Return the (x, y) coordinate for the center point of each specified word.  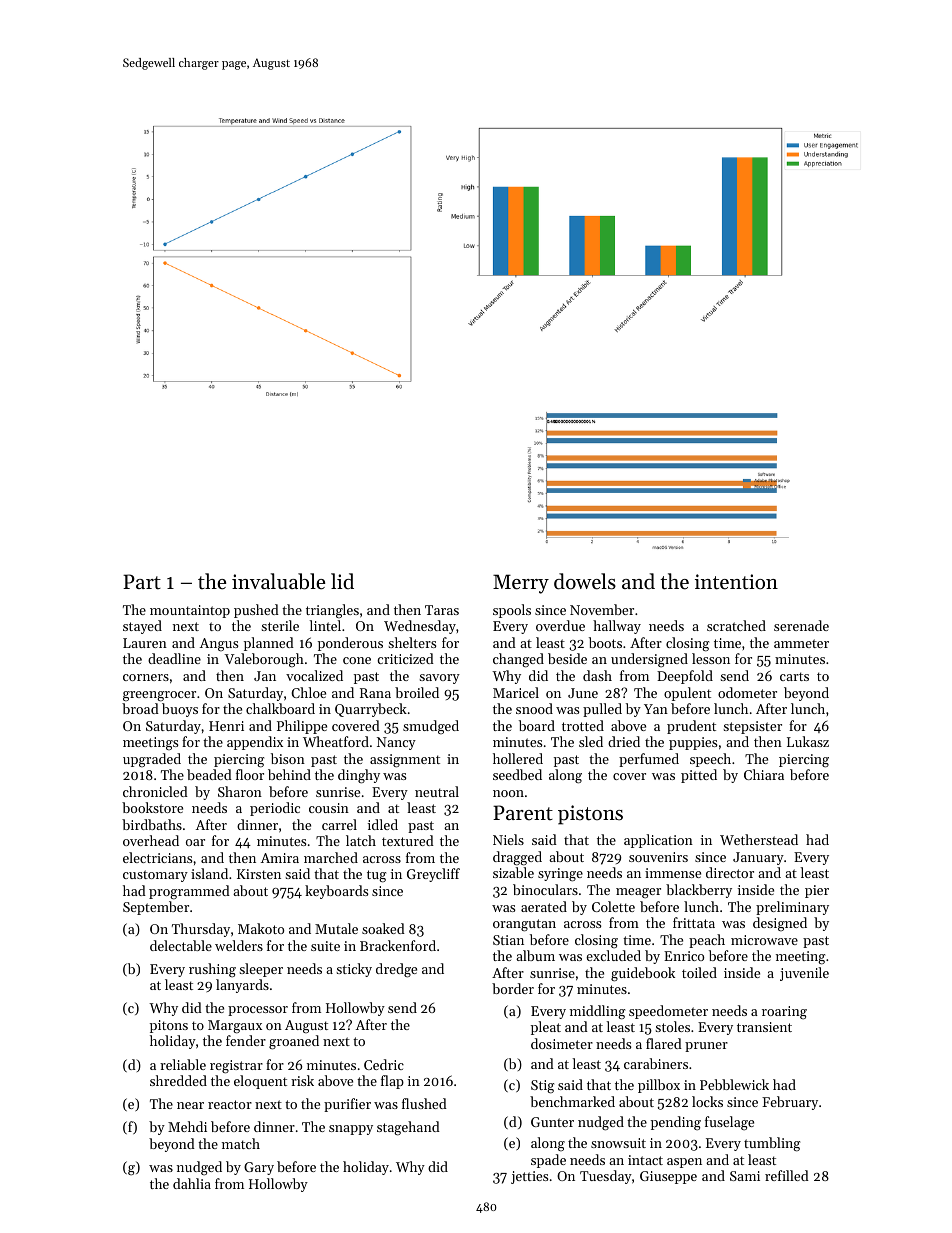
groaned (294, 1042)
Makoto (261, 928)
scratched (736, 625)
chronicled (155, 791)
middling (597, 1012)
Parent (523, 813)
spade (548, 1161)
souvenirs (658, 857)
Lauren (145, 643)
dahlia (192, 1183)
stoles (672, 1026)
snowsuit (618, 1143)
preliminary (792, 908)
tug (376, 876)
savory (439, 679)
